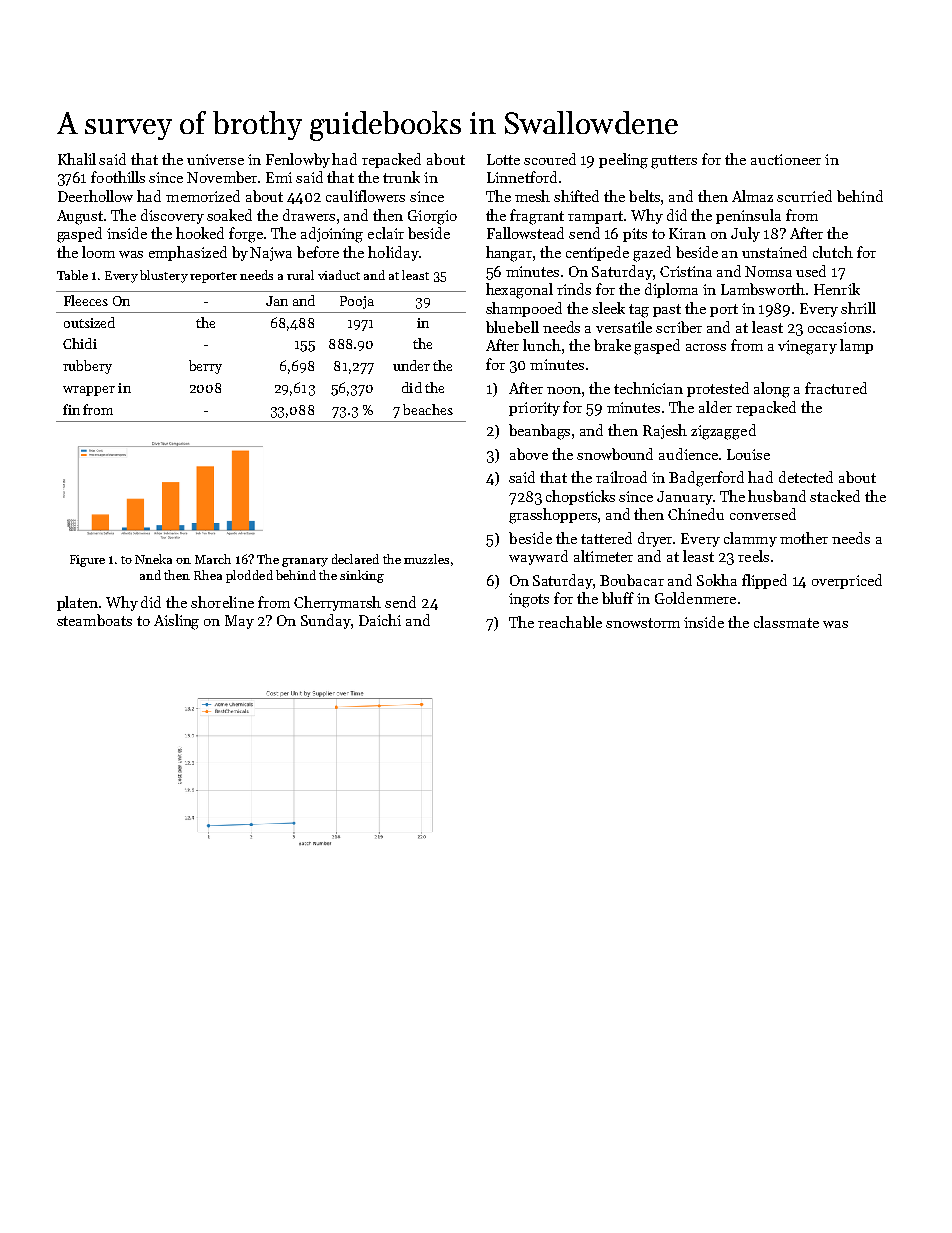 This document has height=1233, width=952. What do you see at coordinates (176, 622) in the document?
I see `Aisling` at bounding box center [176, 622].
